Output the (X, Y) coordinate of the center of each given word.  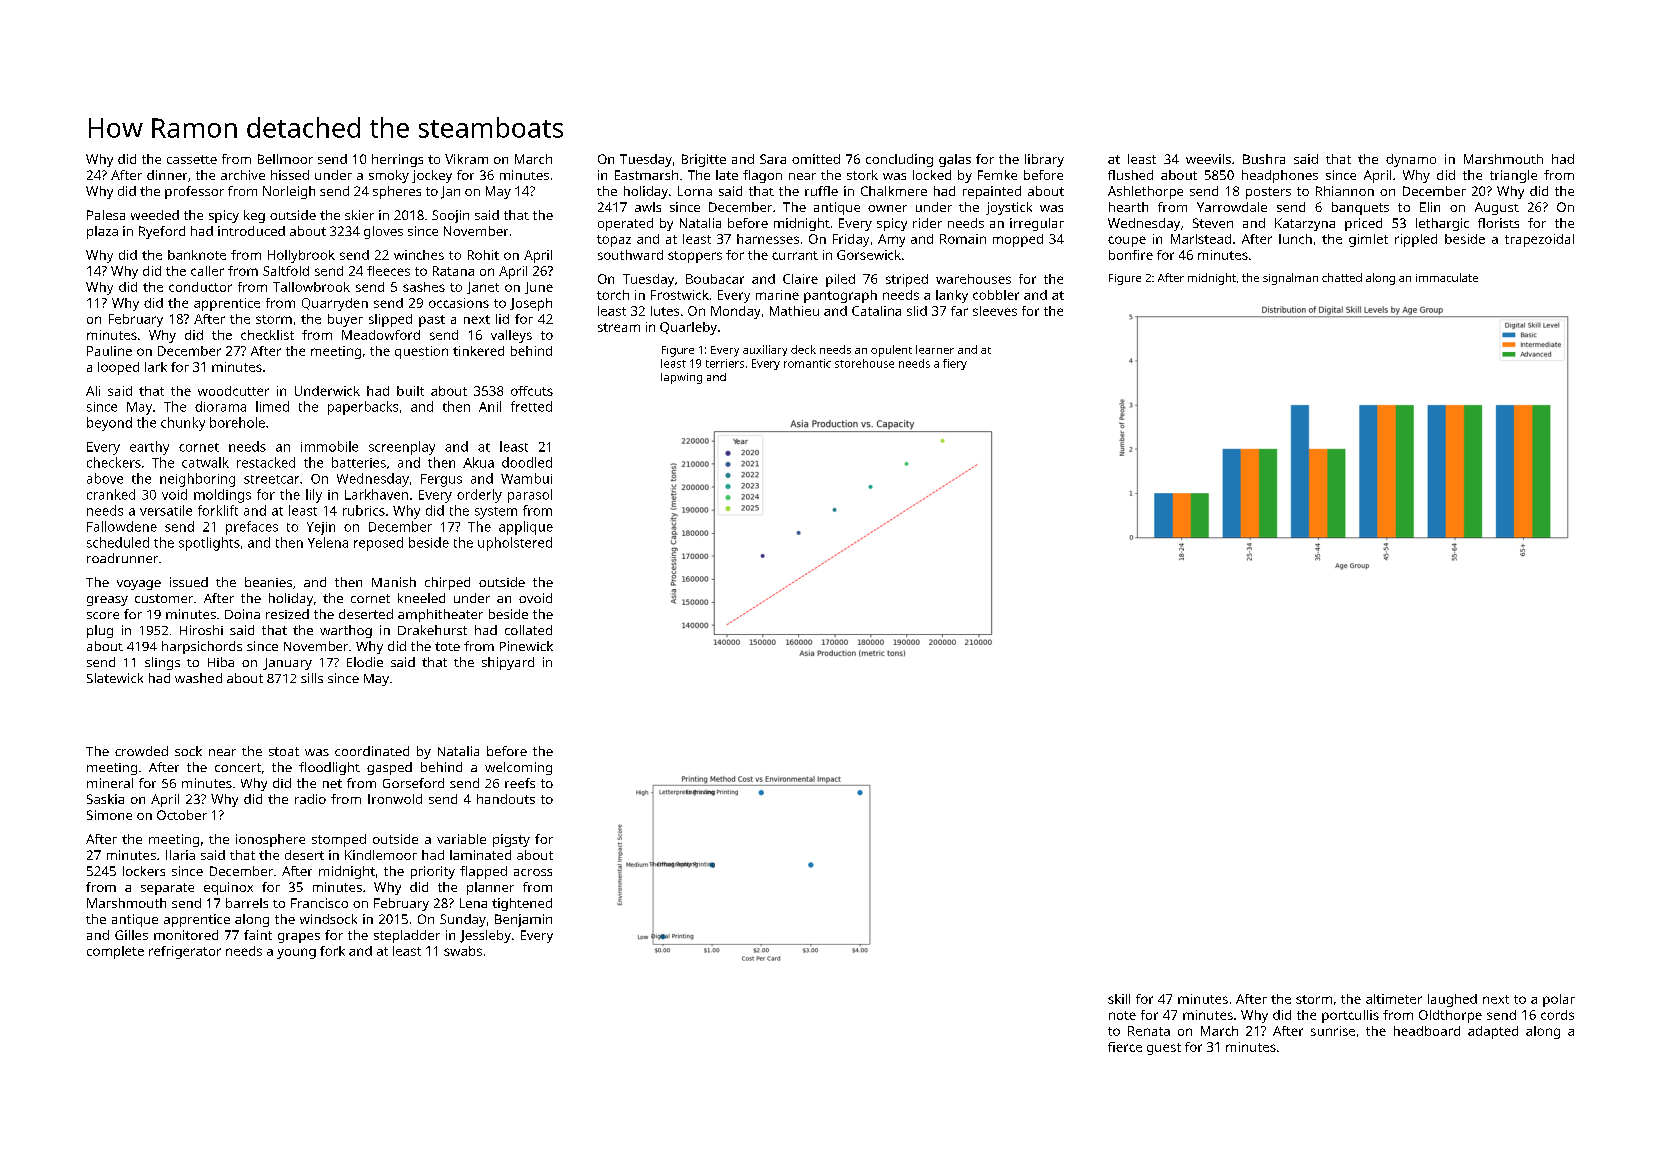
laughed (1452, 1000)
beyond (109, 424)
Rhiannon (1345, 191)
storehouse (864, 363)
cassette (192, 159)
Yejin (321, 528)
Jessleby (485, 936)
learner (935, 349)
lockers (144, 871)
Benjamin (523, 920)
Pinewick (526, 646)
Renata (1149, 1031)
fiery (955, 364)
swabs (463, 951)
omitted (816, 159)
